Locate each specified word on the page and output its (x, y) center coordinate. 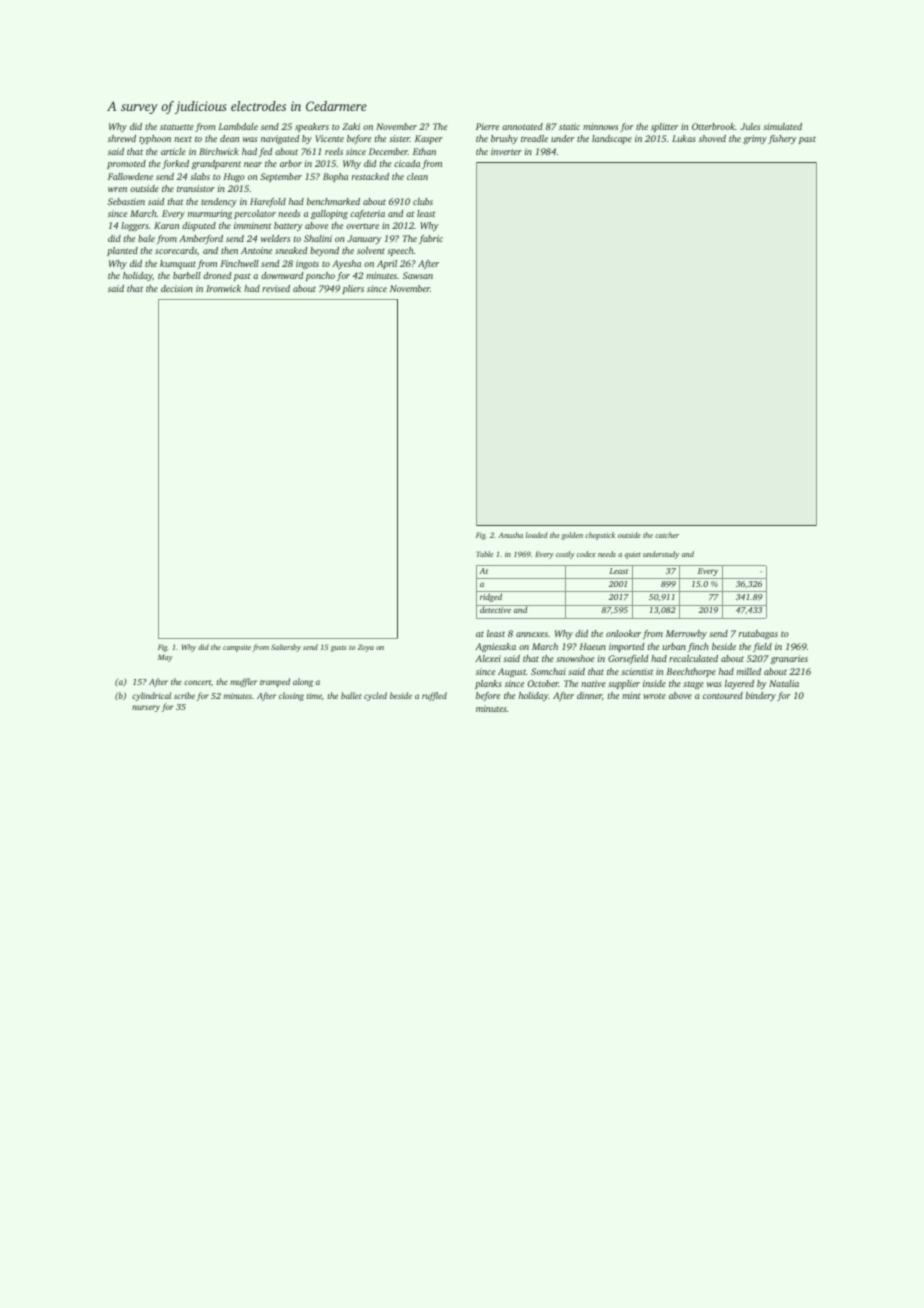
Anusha (510, 535)
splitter (665, 127)
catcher (667, 535)
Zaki (351, 126)
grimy (755, 139)
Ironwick (223, 288)
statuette (177, 127)
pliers (353, 289)
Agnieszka (495, 647)
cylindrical (151, 696)
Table (484, 554)
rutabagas (758, 634)
